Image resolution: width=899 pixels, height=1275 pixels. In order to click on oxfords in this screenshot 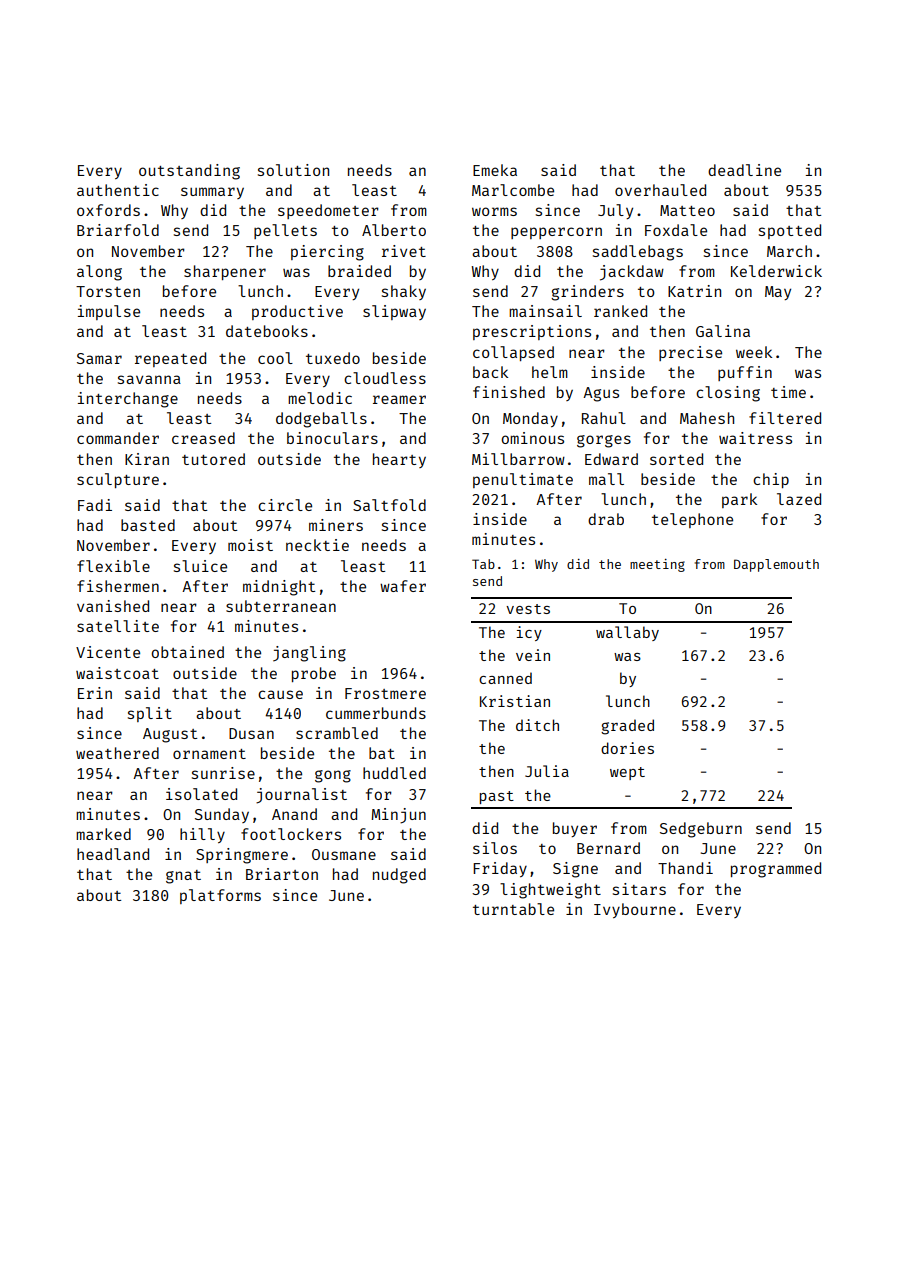, I will do `click(108, 210)`.
